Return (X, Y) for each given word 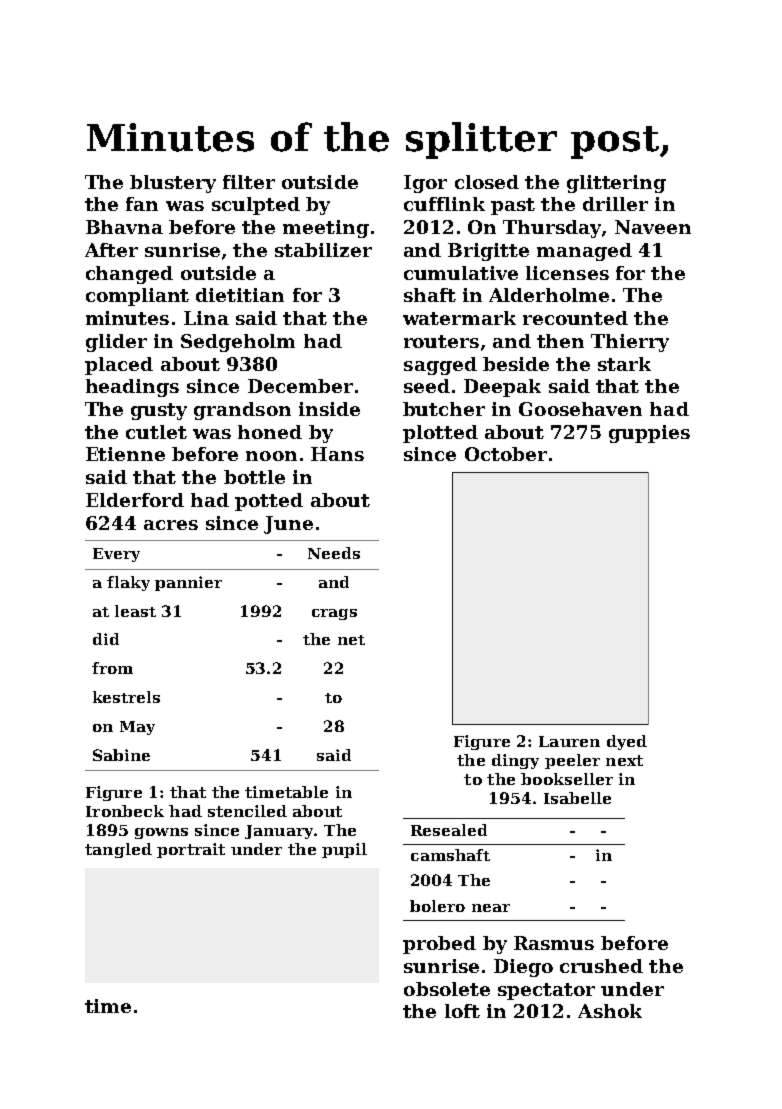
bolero (437, 906)
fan (142, 204)
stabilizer (323, 250)
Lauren (569, 741)
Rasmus (554, 943)
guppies (649, 434)
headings (132, 388)
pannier (188, 583)
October (506, 454)
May (137, 728)
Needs (334, 553)
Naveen (653, 227)
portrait (191, 850)
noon (271, 456)
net (351, 640)
